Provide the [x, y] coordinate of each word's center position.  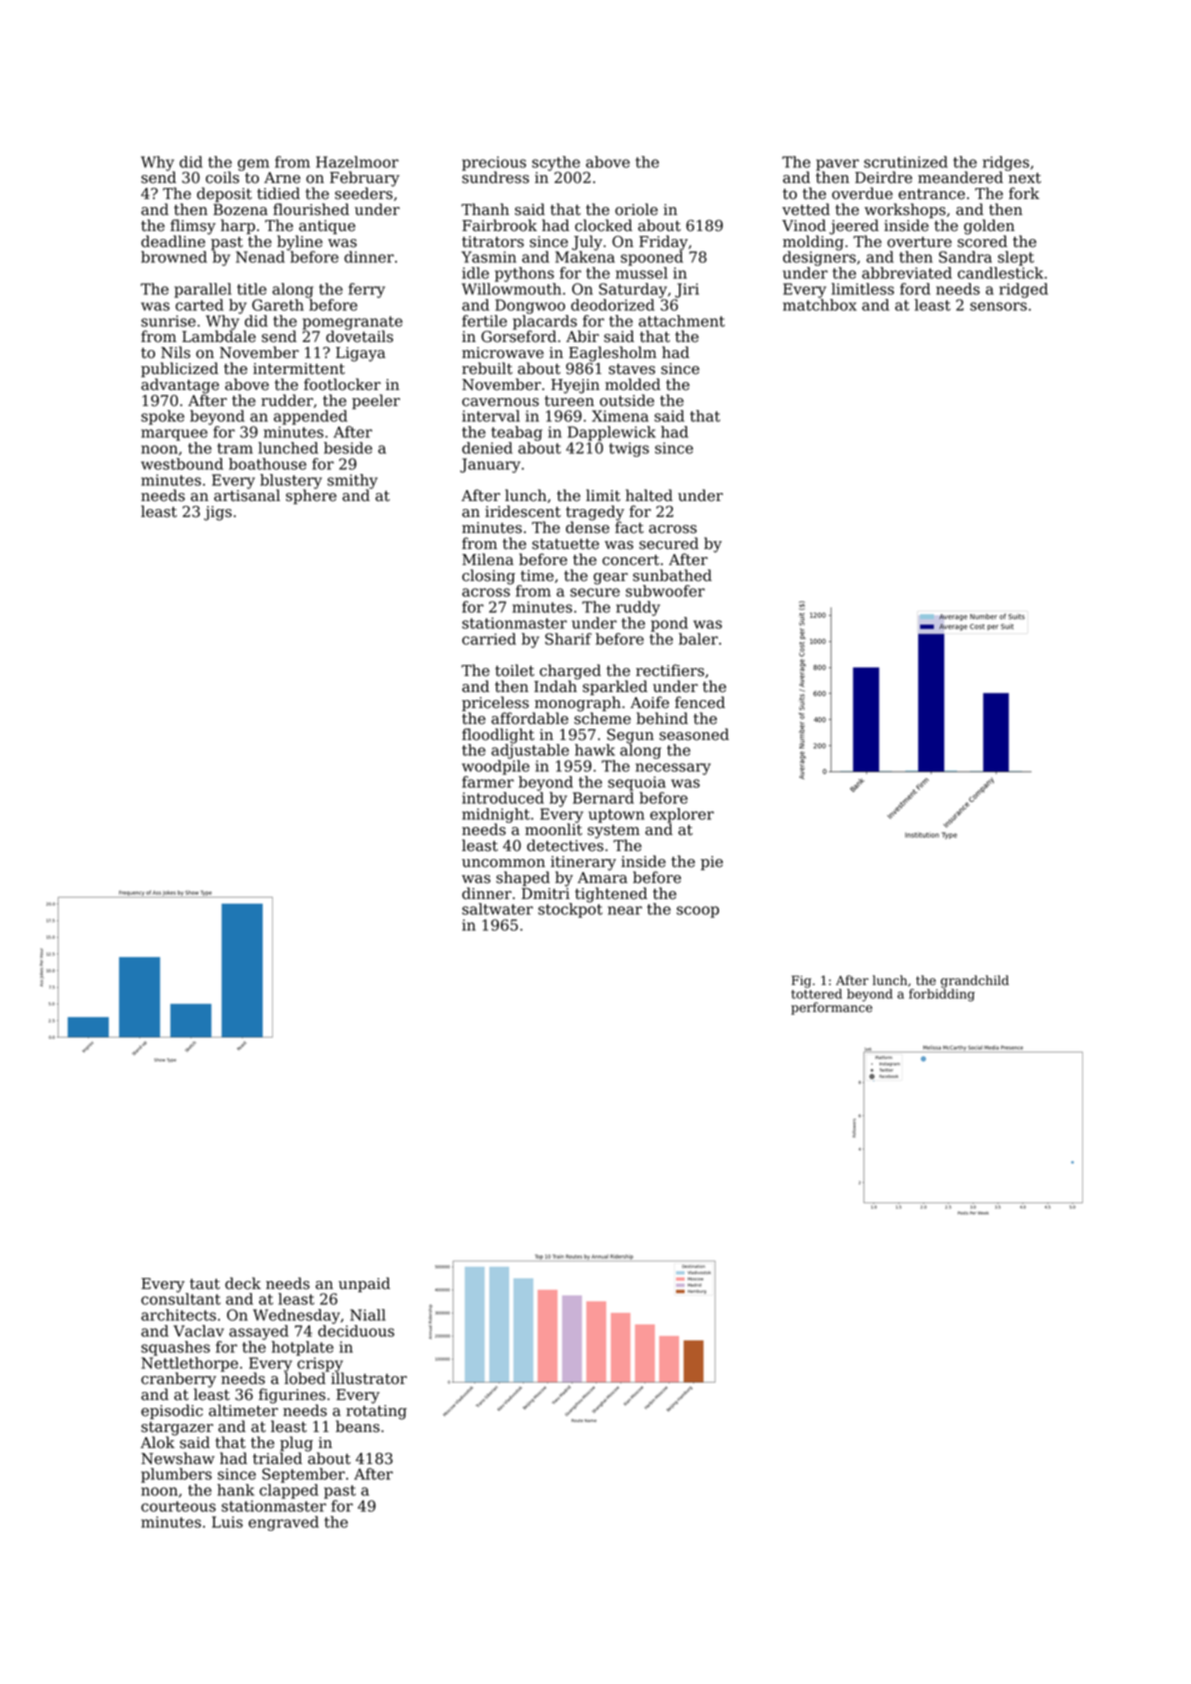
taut [205, 1284]
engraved [283, 1523]
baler [698, 639]
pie [712, 863]
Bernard [603, 798]
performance [831, 1008]
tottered [816, 994]
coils [222, 177]
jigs [218, 513]
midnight [496, 815]
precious [494, 163]
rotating [376, 1412]
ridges [1006, 163]
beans [358, 1426]
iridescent [523, 511]
